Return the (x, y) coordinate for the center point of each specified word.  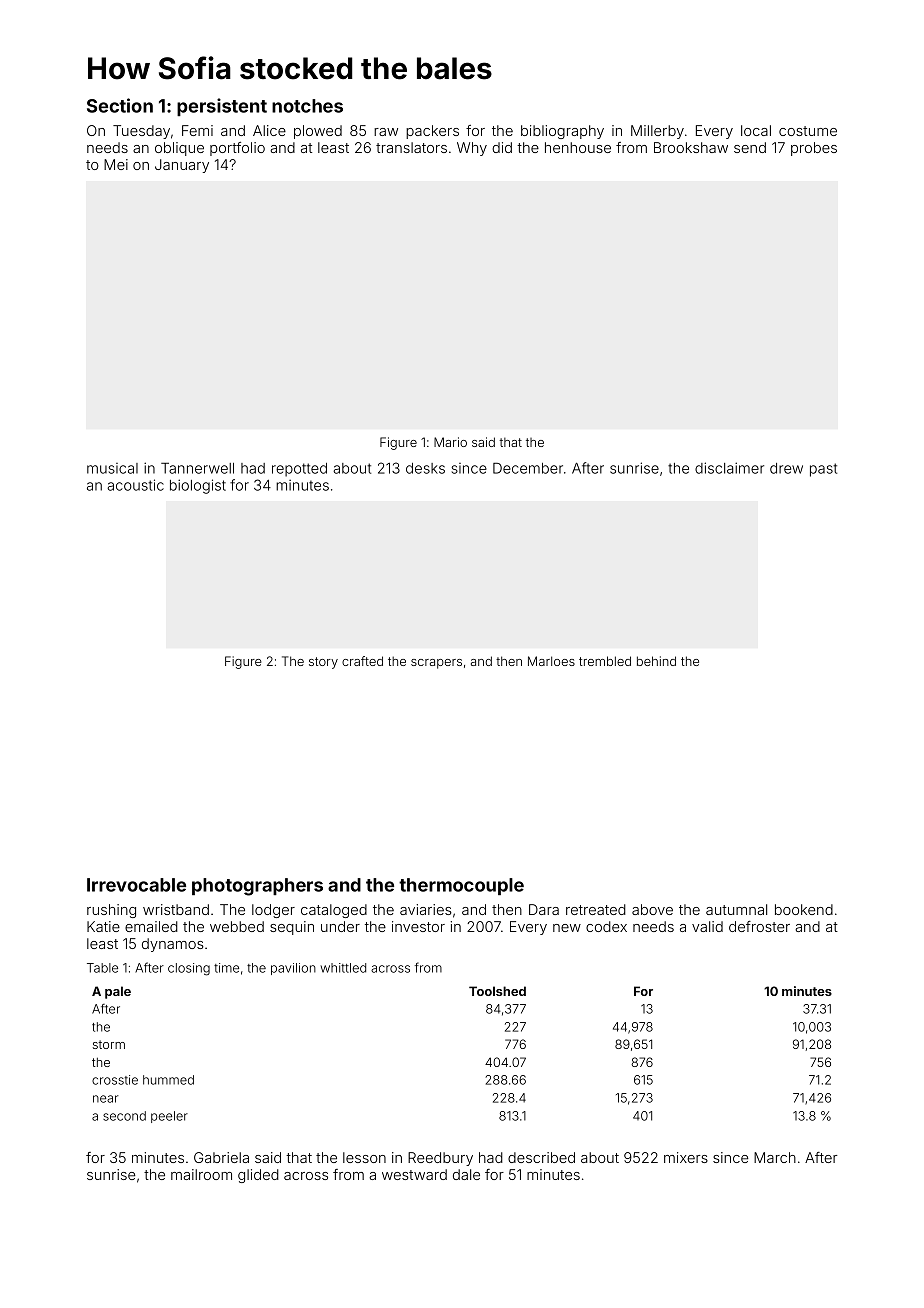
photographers (257, 887)
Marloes (551, 661)
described (541, 1157)
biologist (198, 486)
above (652, 909)
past (823, 470)
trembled (605, 661)
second (124, 1116)
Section (120, 105)
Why (472, 149)
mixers (686, 1157)
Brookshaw (691, 147)
